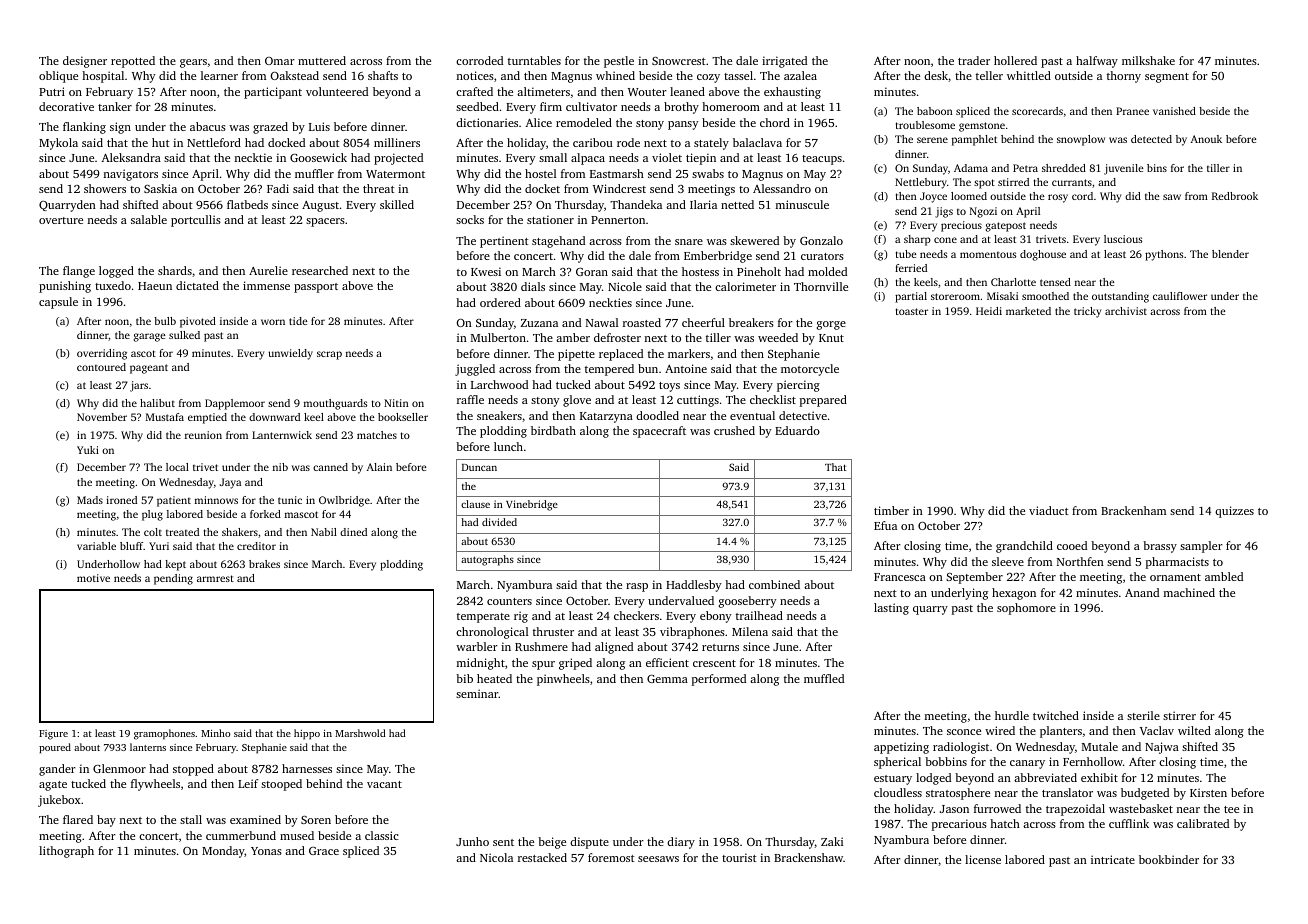  I want to click on Brackenshaw, so click(809, 857).
